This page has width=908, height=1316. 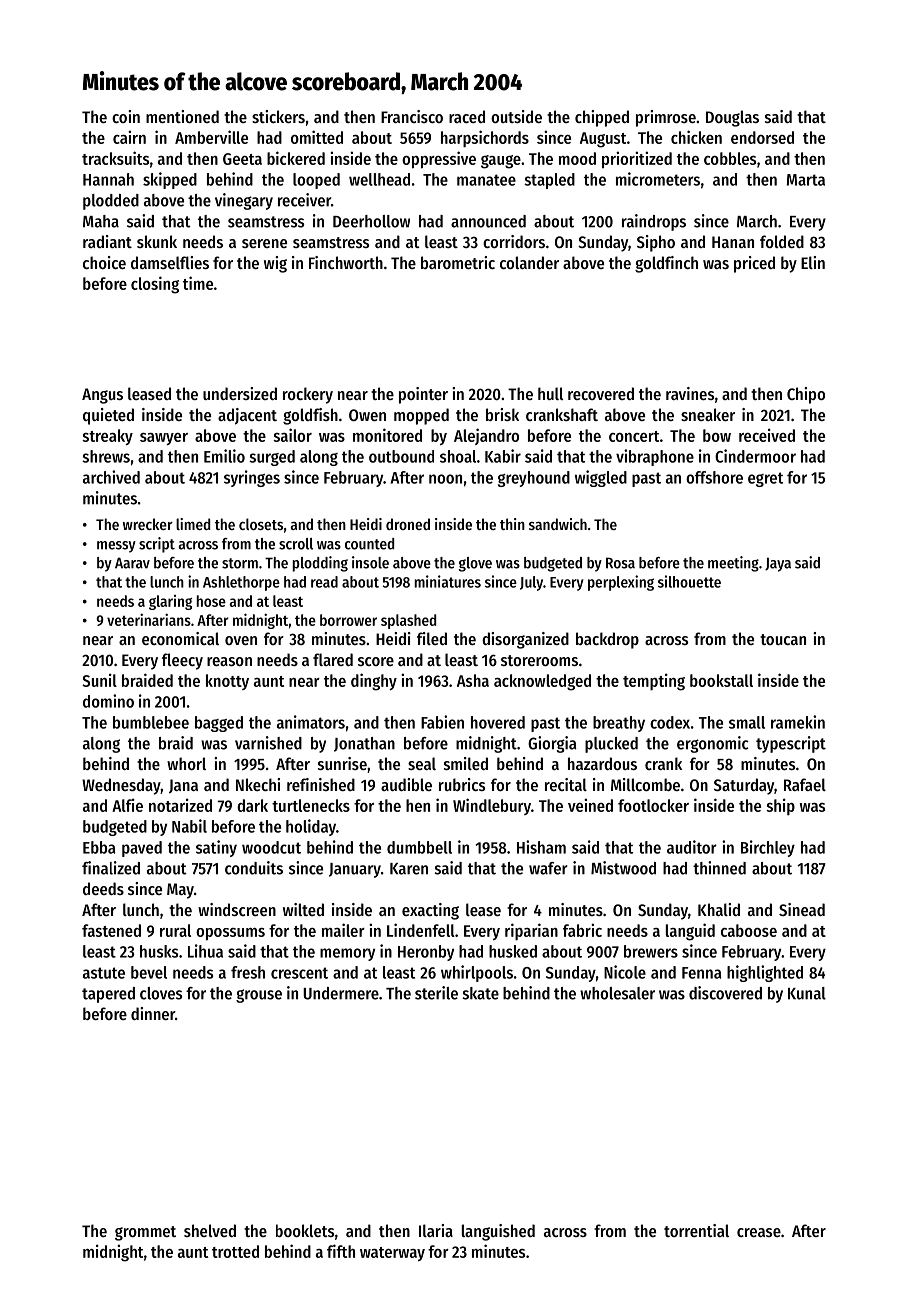 What do you see at coordinates (258, 784) in the page?
I see `Nkechi` at bounding box center [258, 784].
